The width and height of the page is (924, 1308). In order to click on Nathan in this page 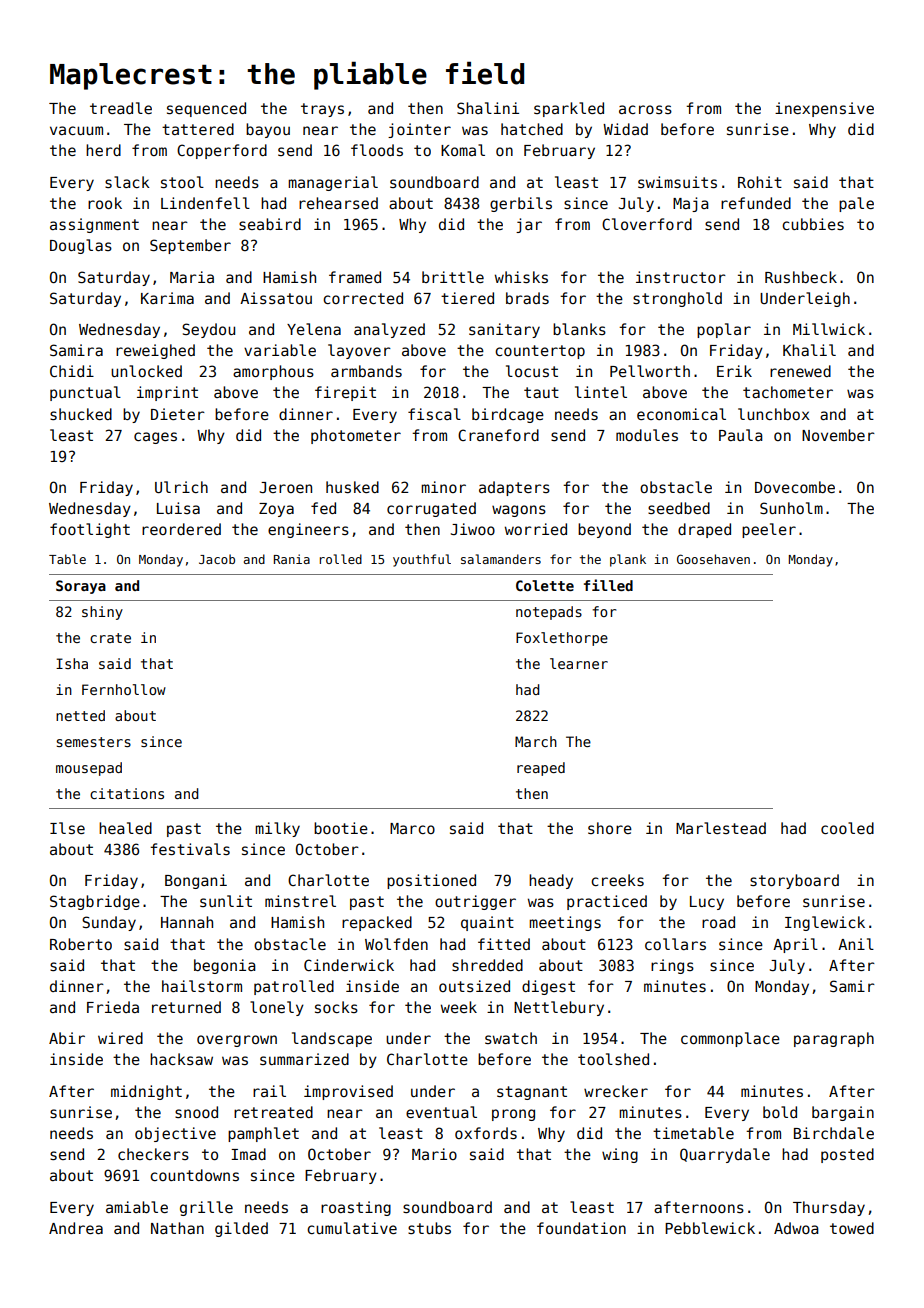, I will do `click(177, 1228)`.
